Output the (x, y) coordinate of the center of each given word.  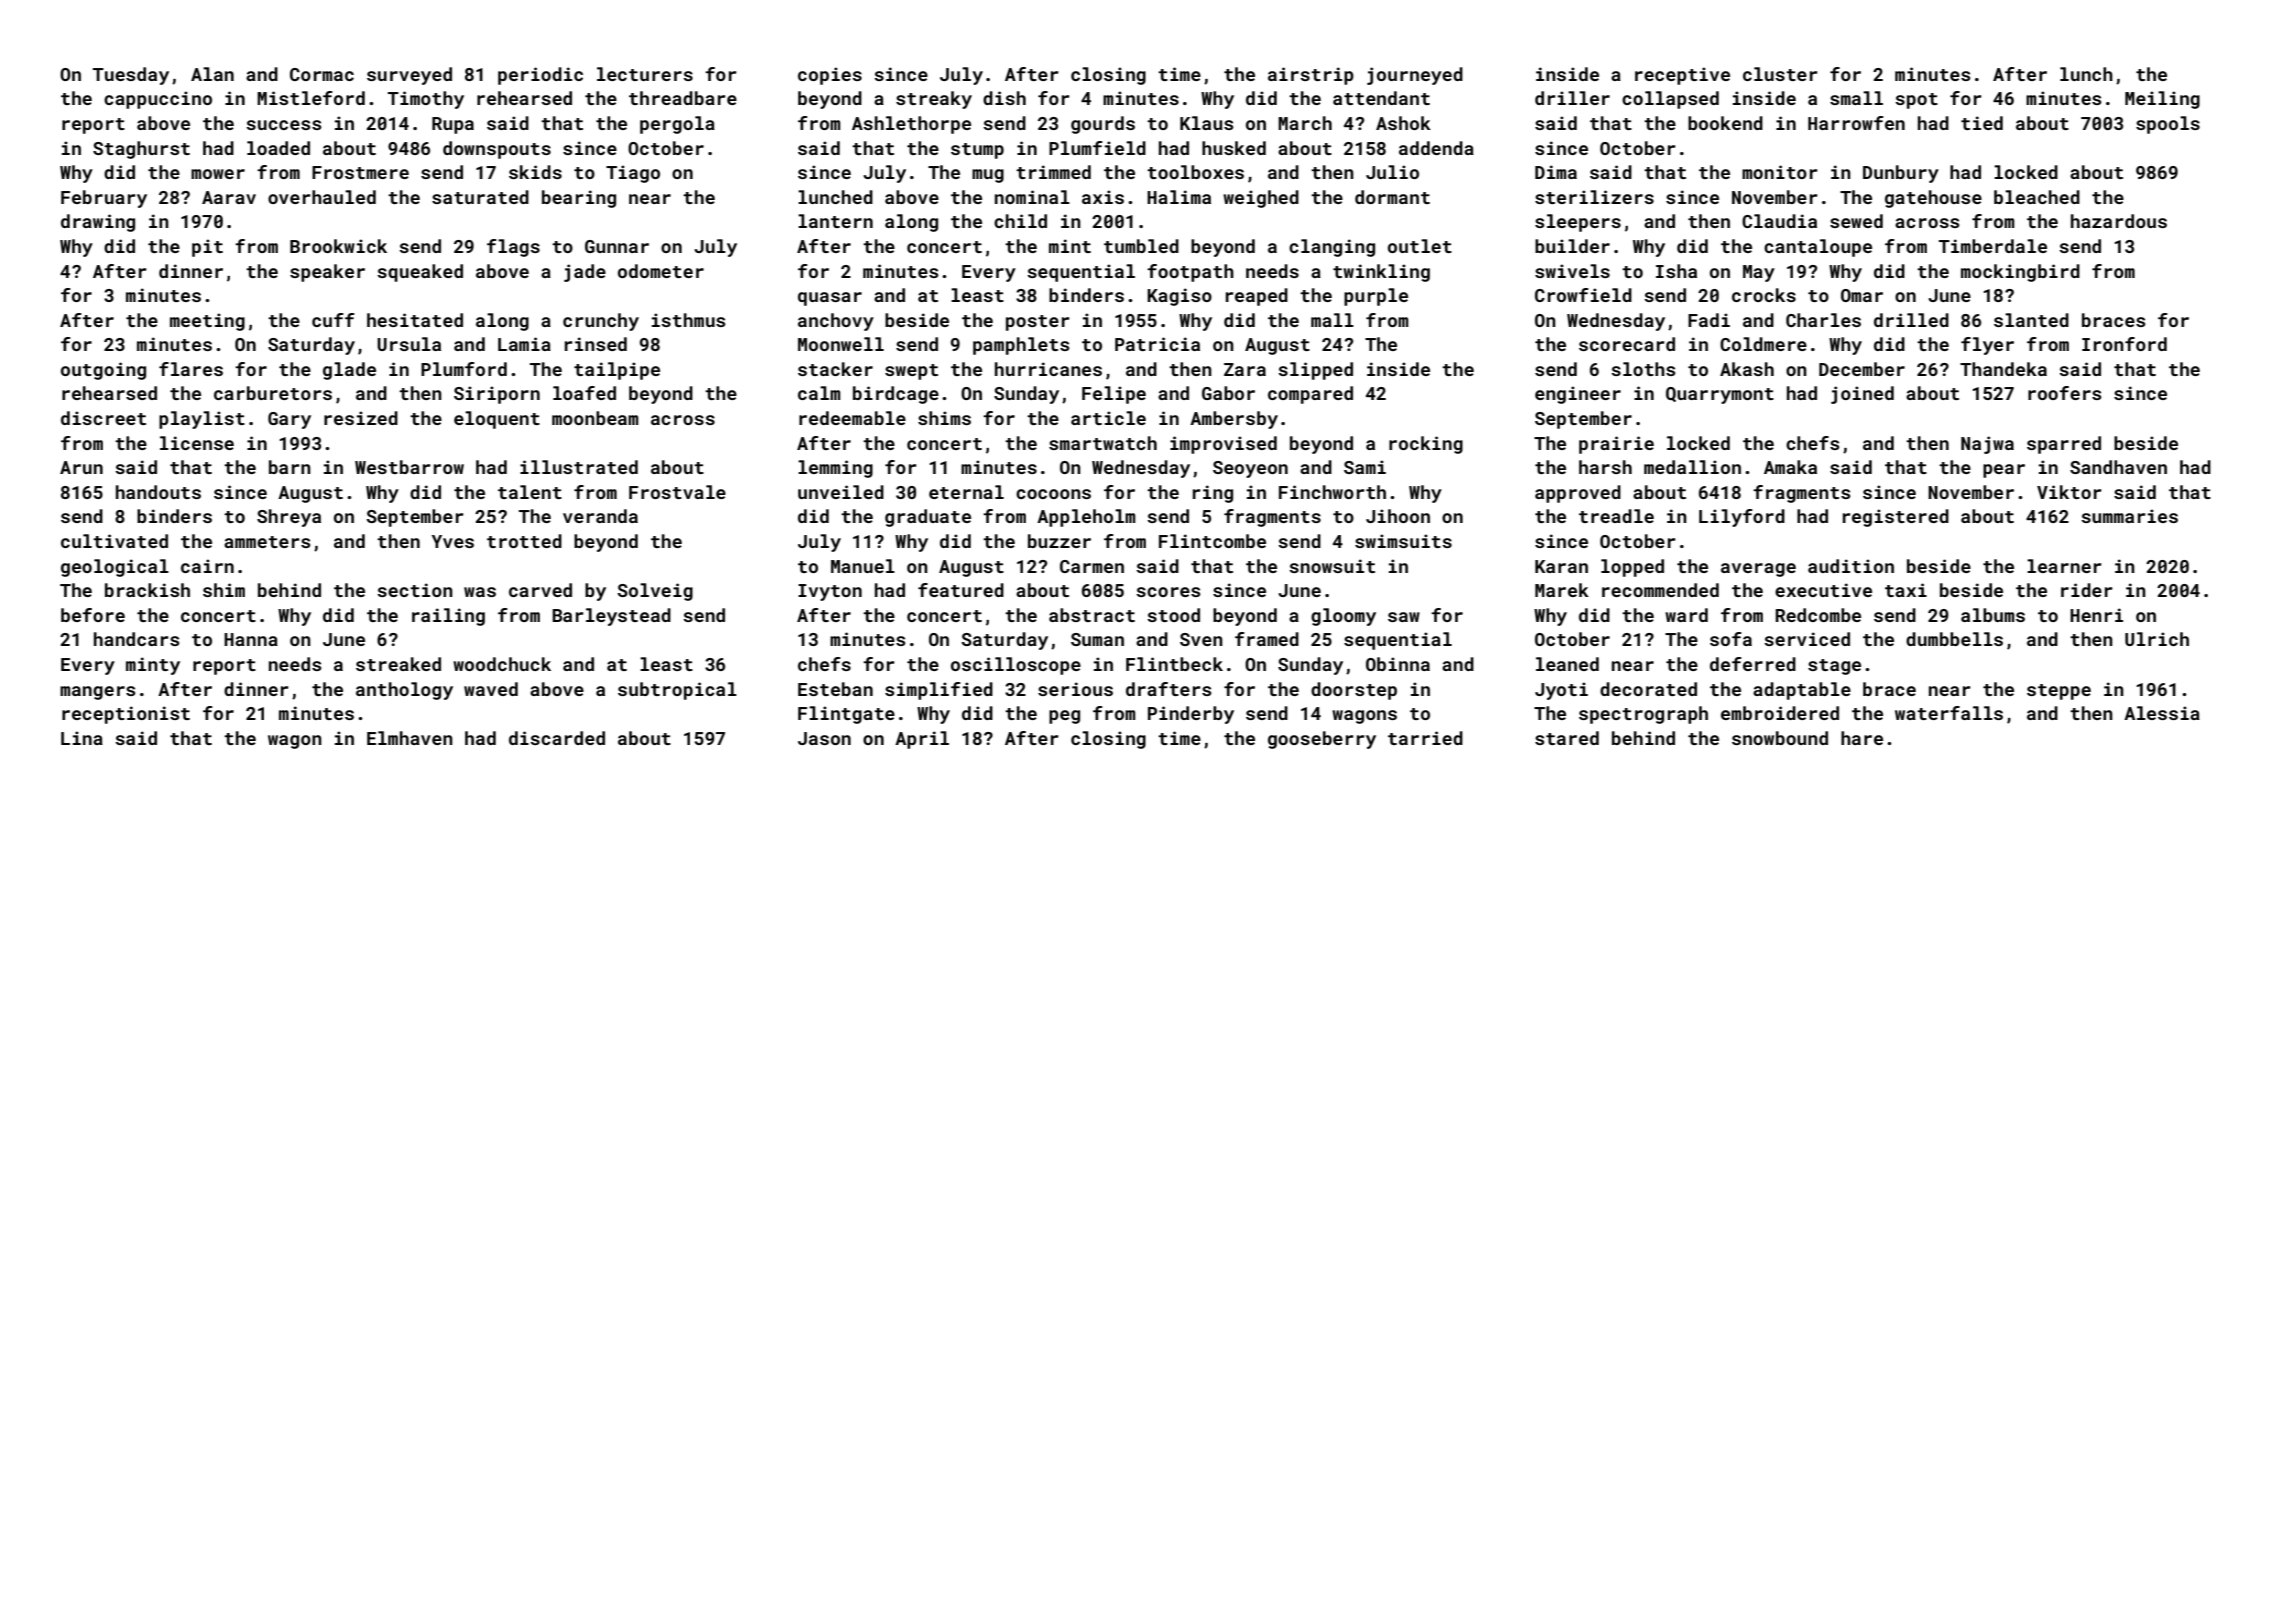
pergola (677, 125)
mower (218, 174)
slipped (1315, 371)
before (93, 615)
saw (1404, 617)
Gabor (1228, 393)
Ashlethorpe (911, 125)
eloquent (497, 420)
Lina (82, 738)
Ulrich (2157, 639)
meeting (207, 322)
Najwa (1987, 445)
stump (977, 151)
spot (1916, 101)
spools (2168, 125)
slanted (2031, 320)
